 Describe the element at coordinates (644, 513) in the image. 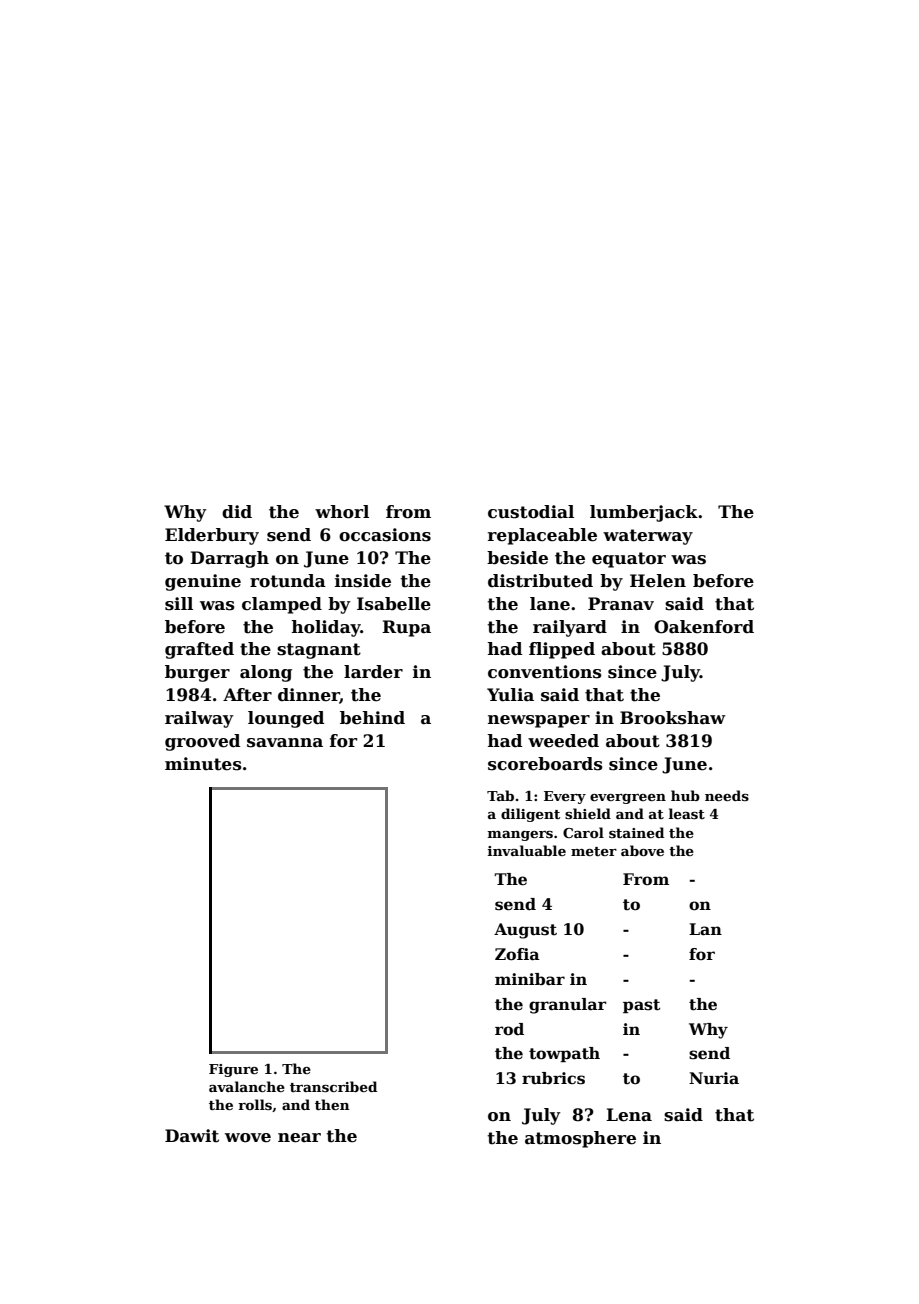

I see `lumberjack` at that location.
